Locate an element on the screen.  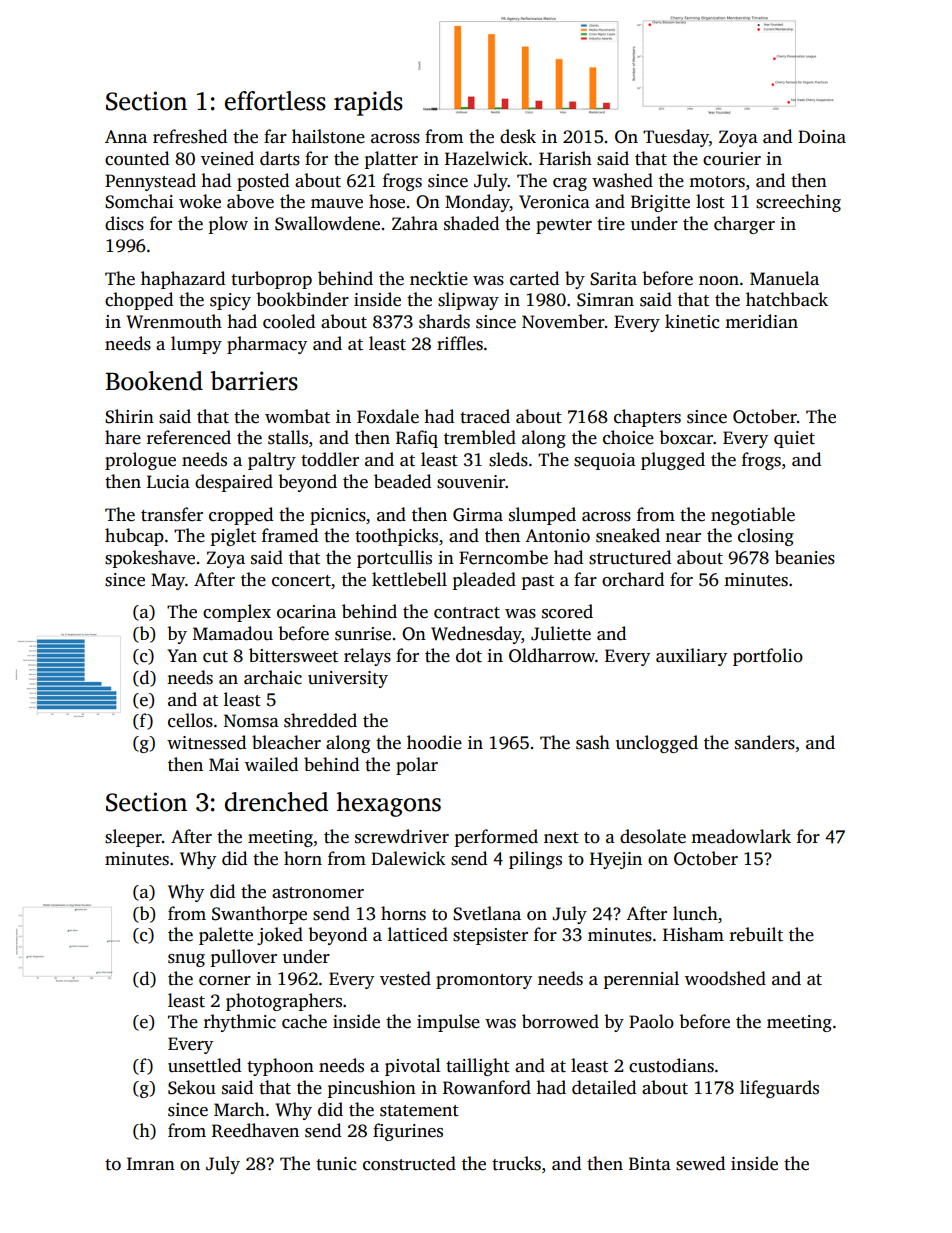
sewed is located at coordinates (700, 1163).
